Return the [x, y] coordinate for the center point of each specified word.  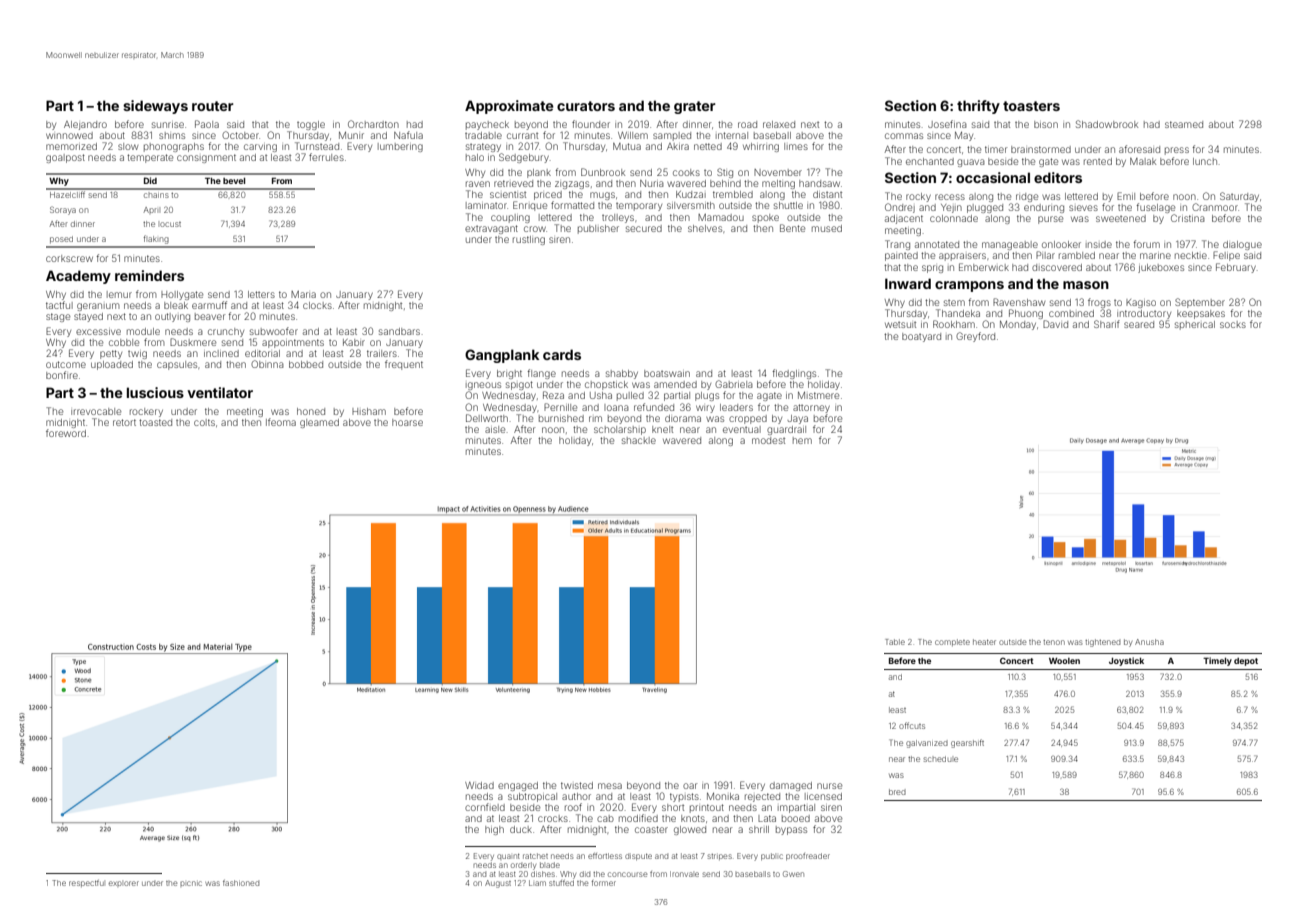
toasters [1031, 106]
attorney [811, 408]
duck [521, 829]
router [213, 106]
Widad [479, 785]
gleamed [319, 423]
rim [595, 419]
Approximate [509, 107]
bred [897, 792]
